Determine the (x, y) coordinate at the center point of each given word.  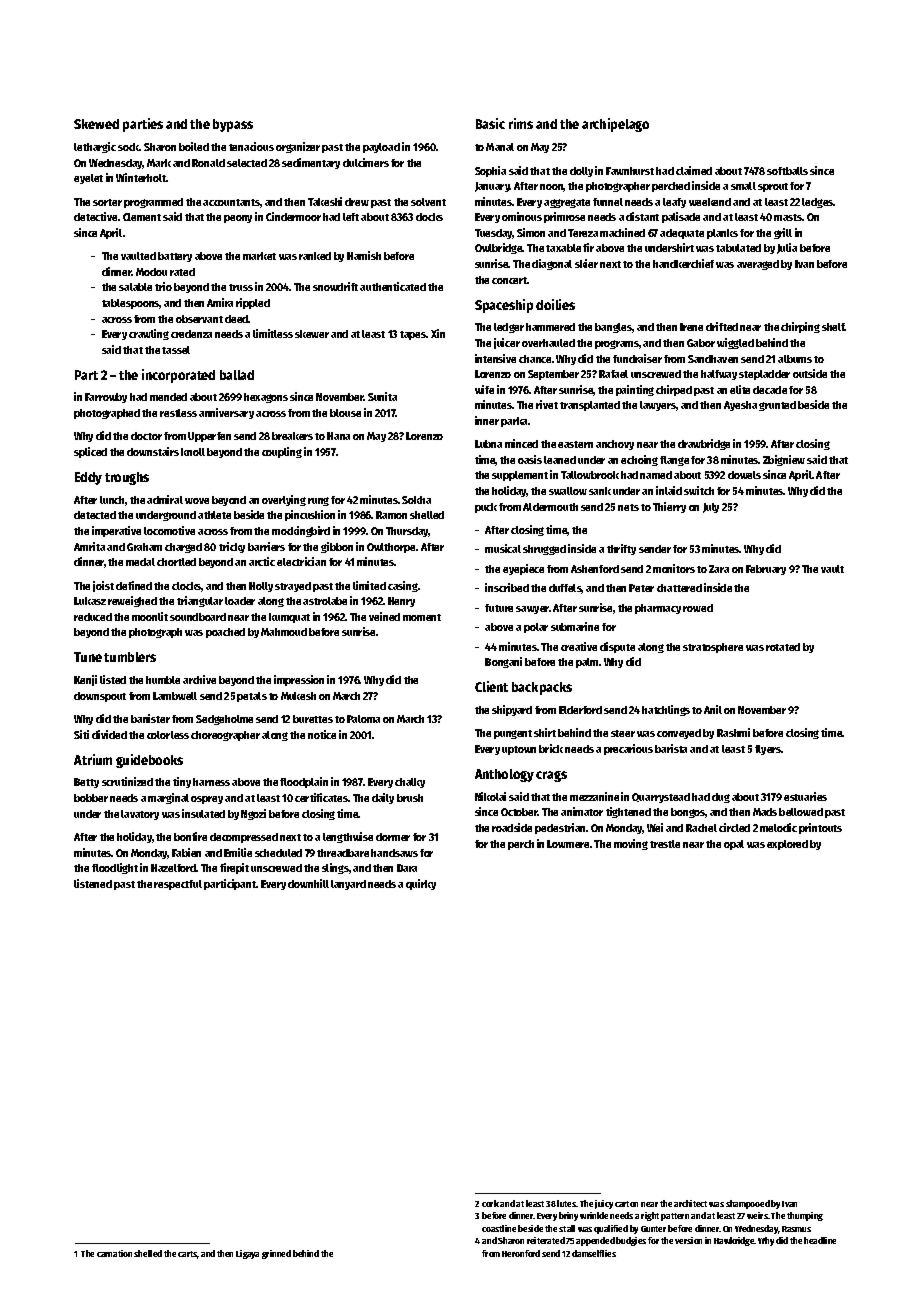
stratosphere (713, 648)
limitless (273, 333)
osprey (207, 800)
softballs (787, 171)
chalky (410, 783)
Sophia (490, 171)
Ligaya (247, 1254)
